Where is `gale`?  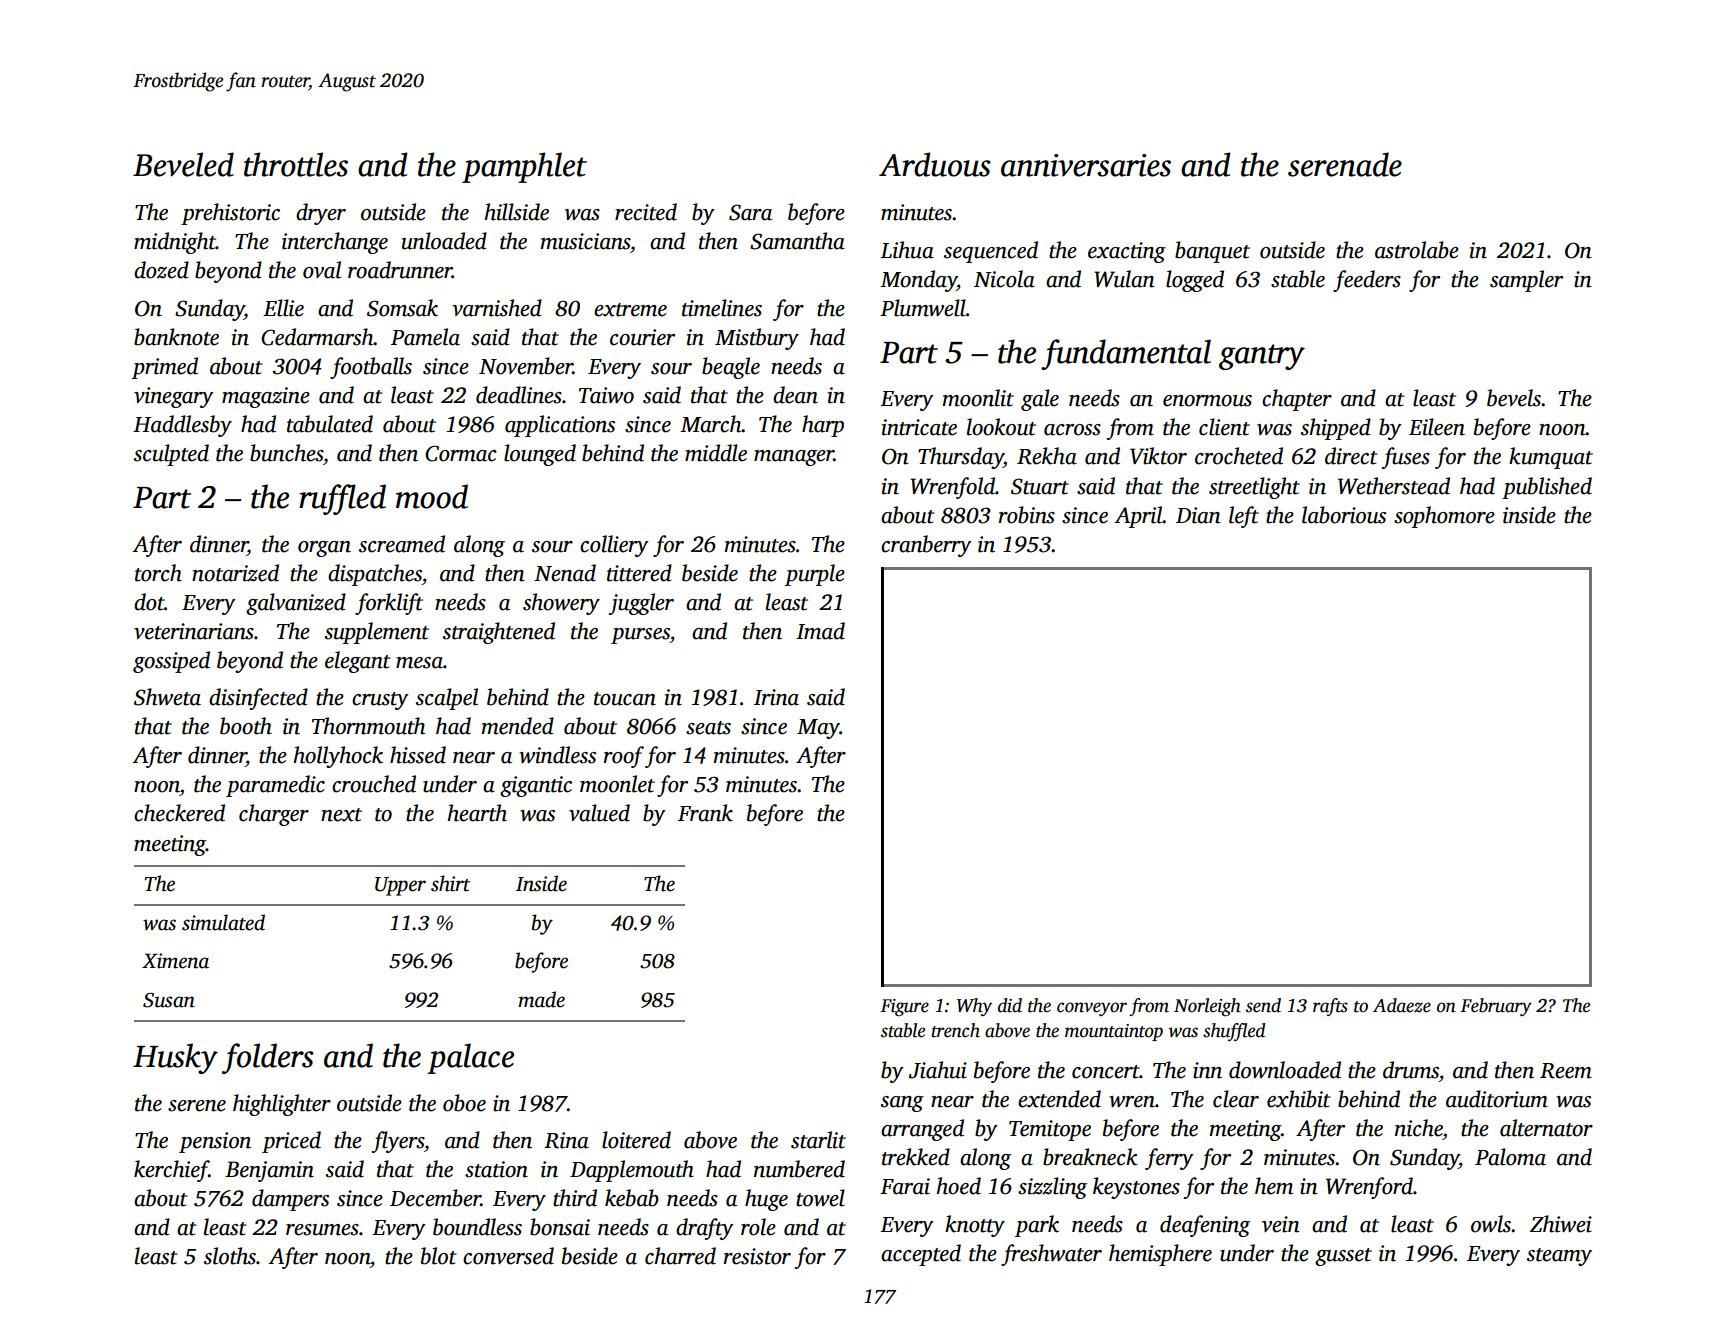
gale is located at coordinates (1040, 400).
